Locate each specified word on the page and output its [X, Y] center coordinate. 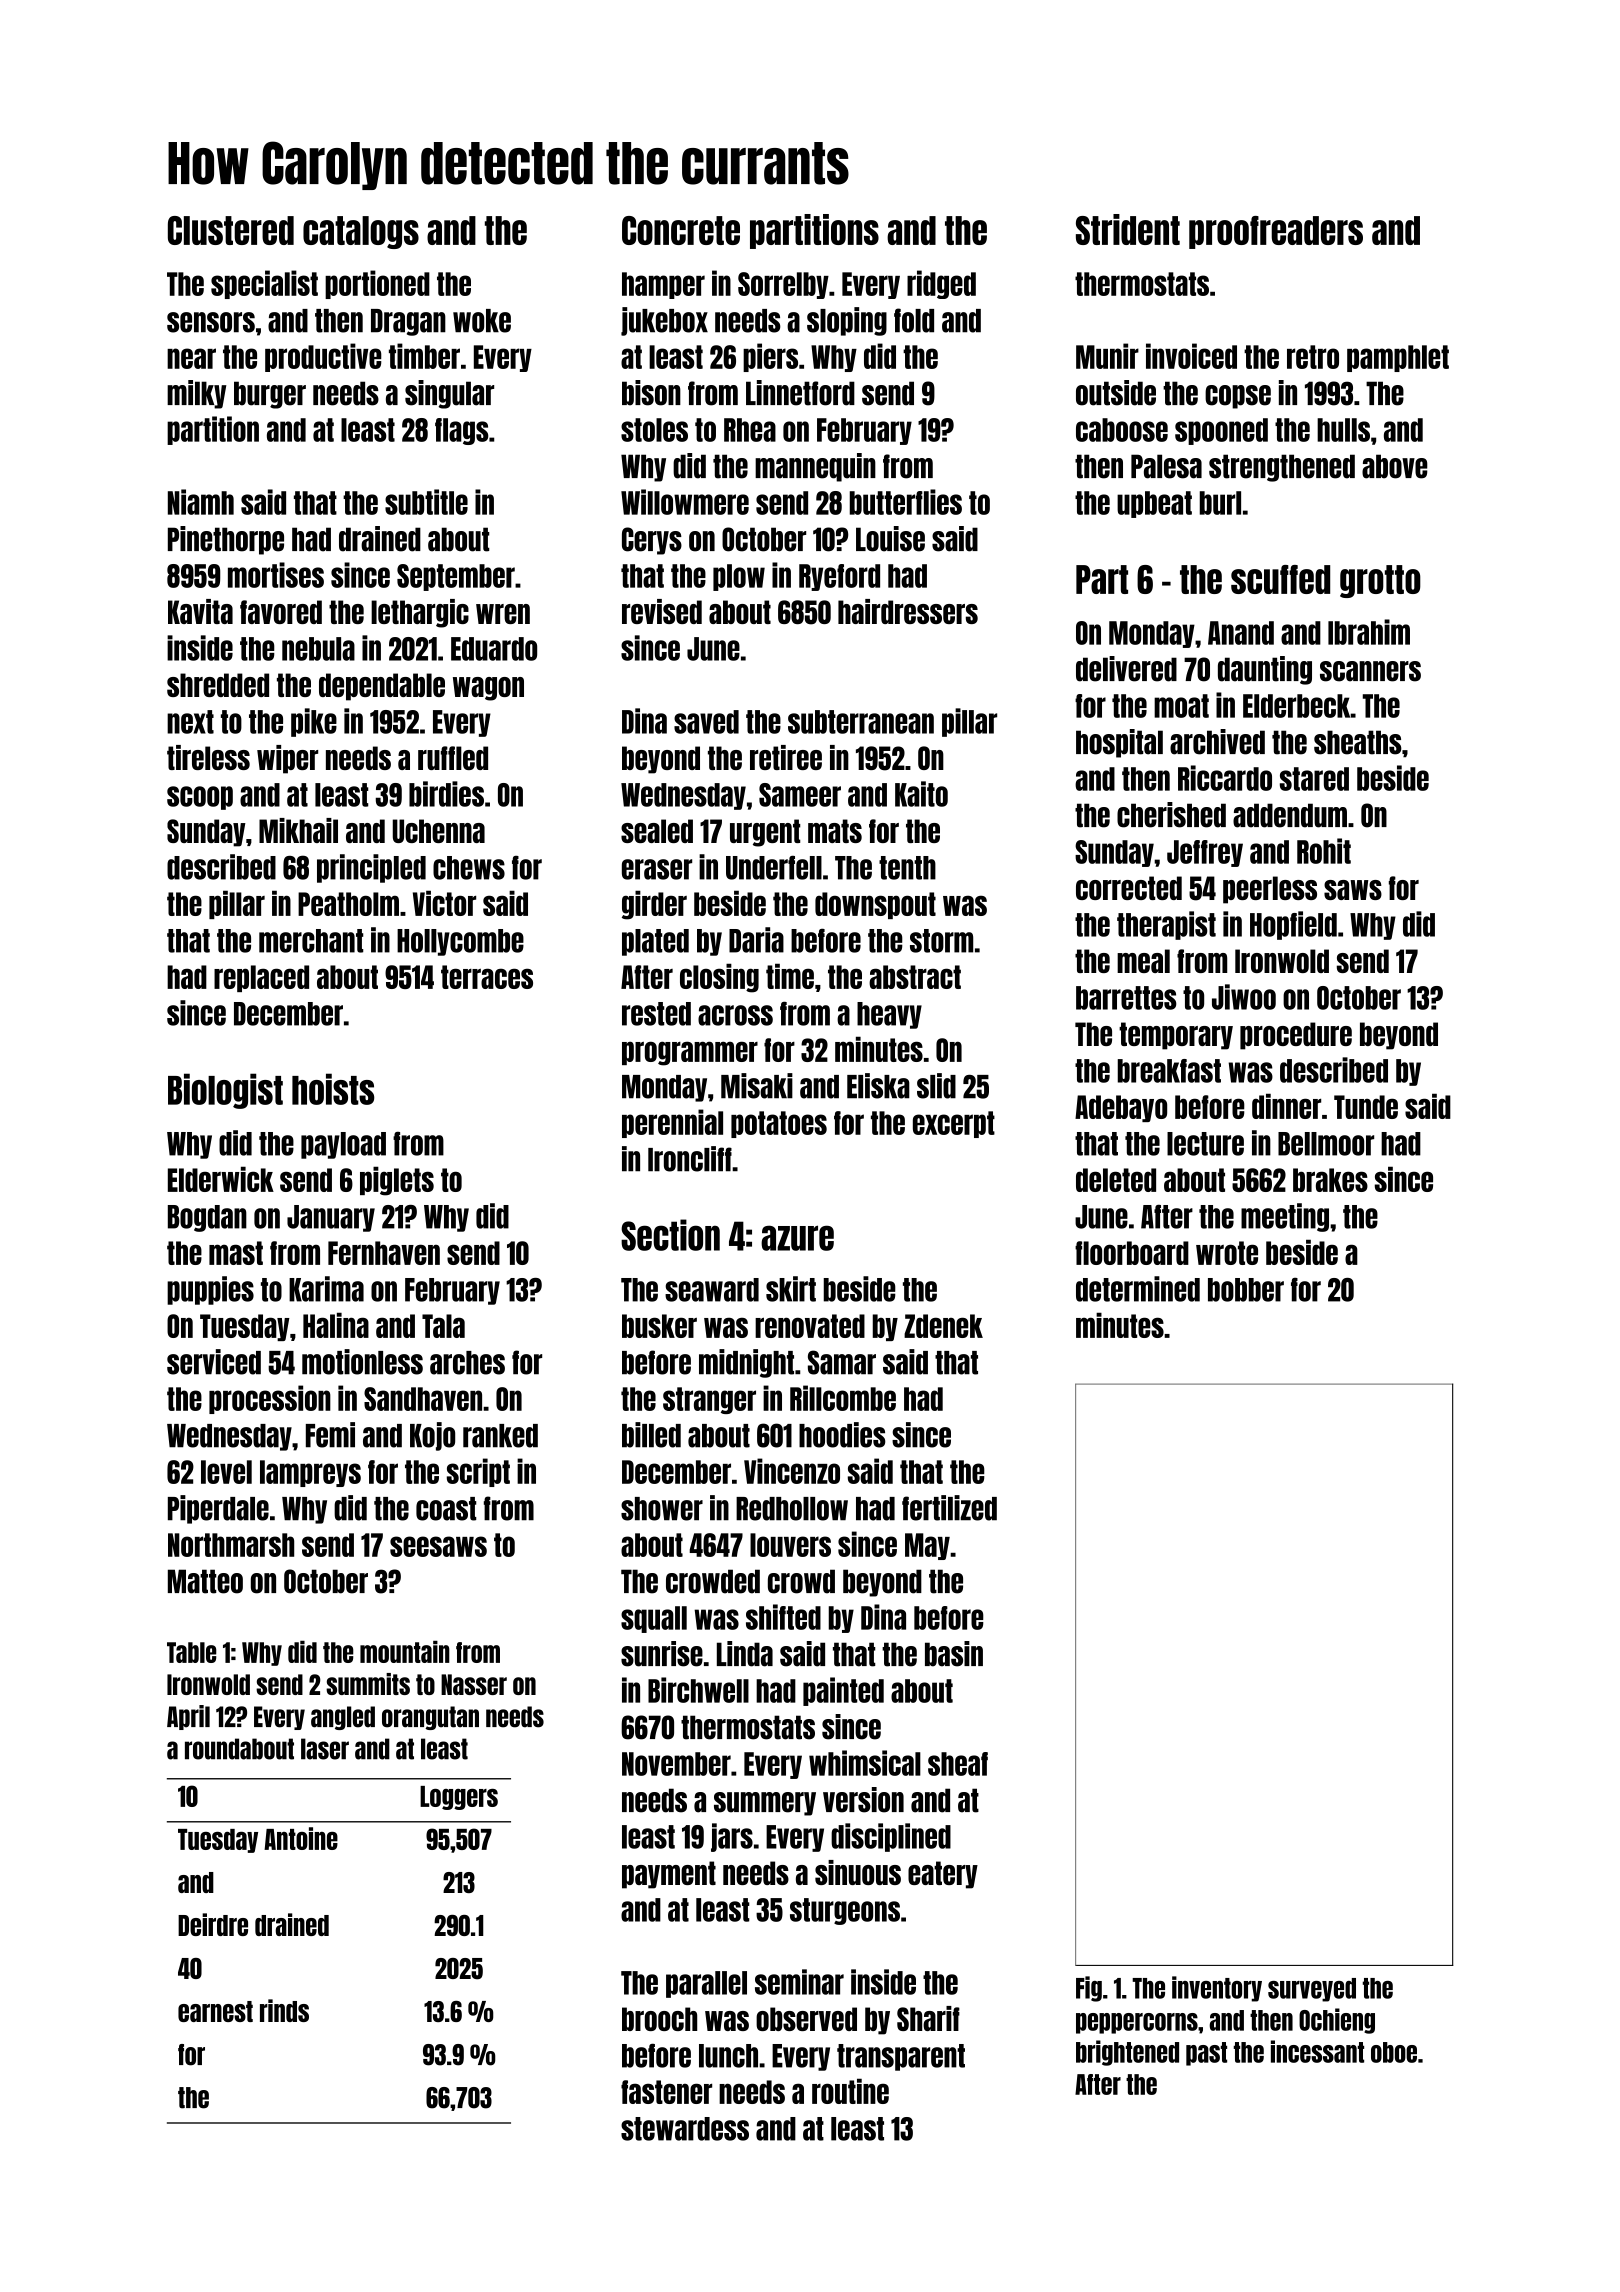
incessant [1317, 2051]
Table [192, 1652]
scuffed [1280, 579]
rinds [284, 2010]
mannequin [815, 467]
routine [850, 2091]
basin [954, 1654]
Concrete [681, 230]
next [190, 722]
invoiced [1191, 356]
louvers [790, 1545]
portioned [377, 284]
